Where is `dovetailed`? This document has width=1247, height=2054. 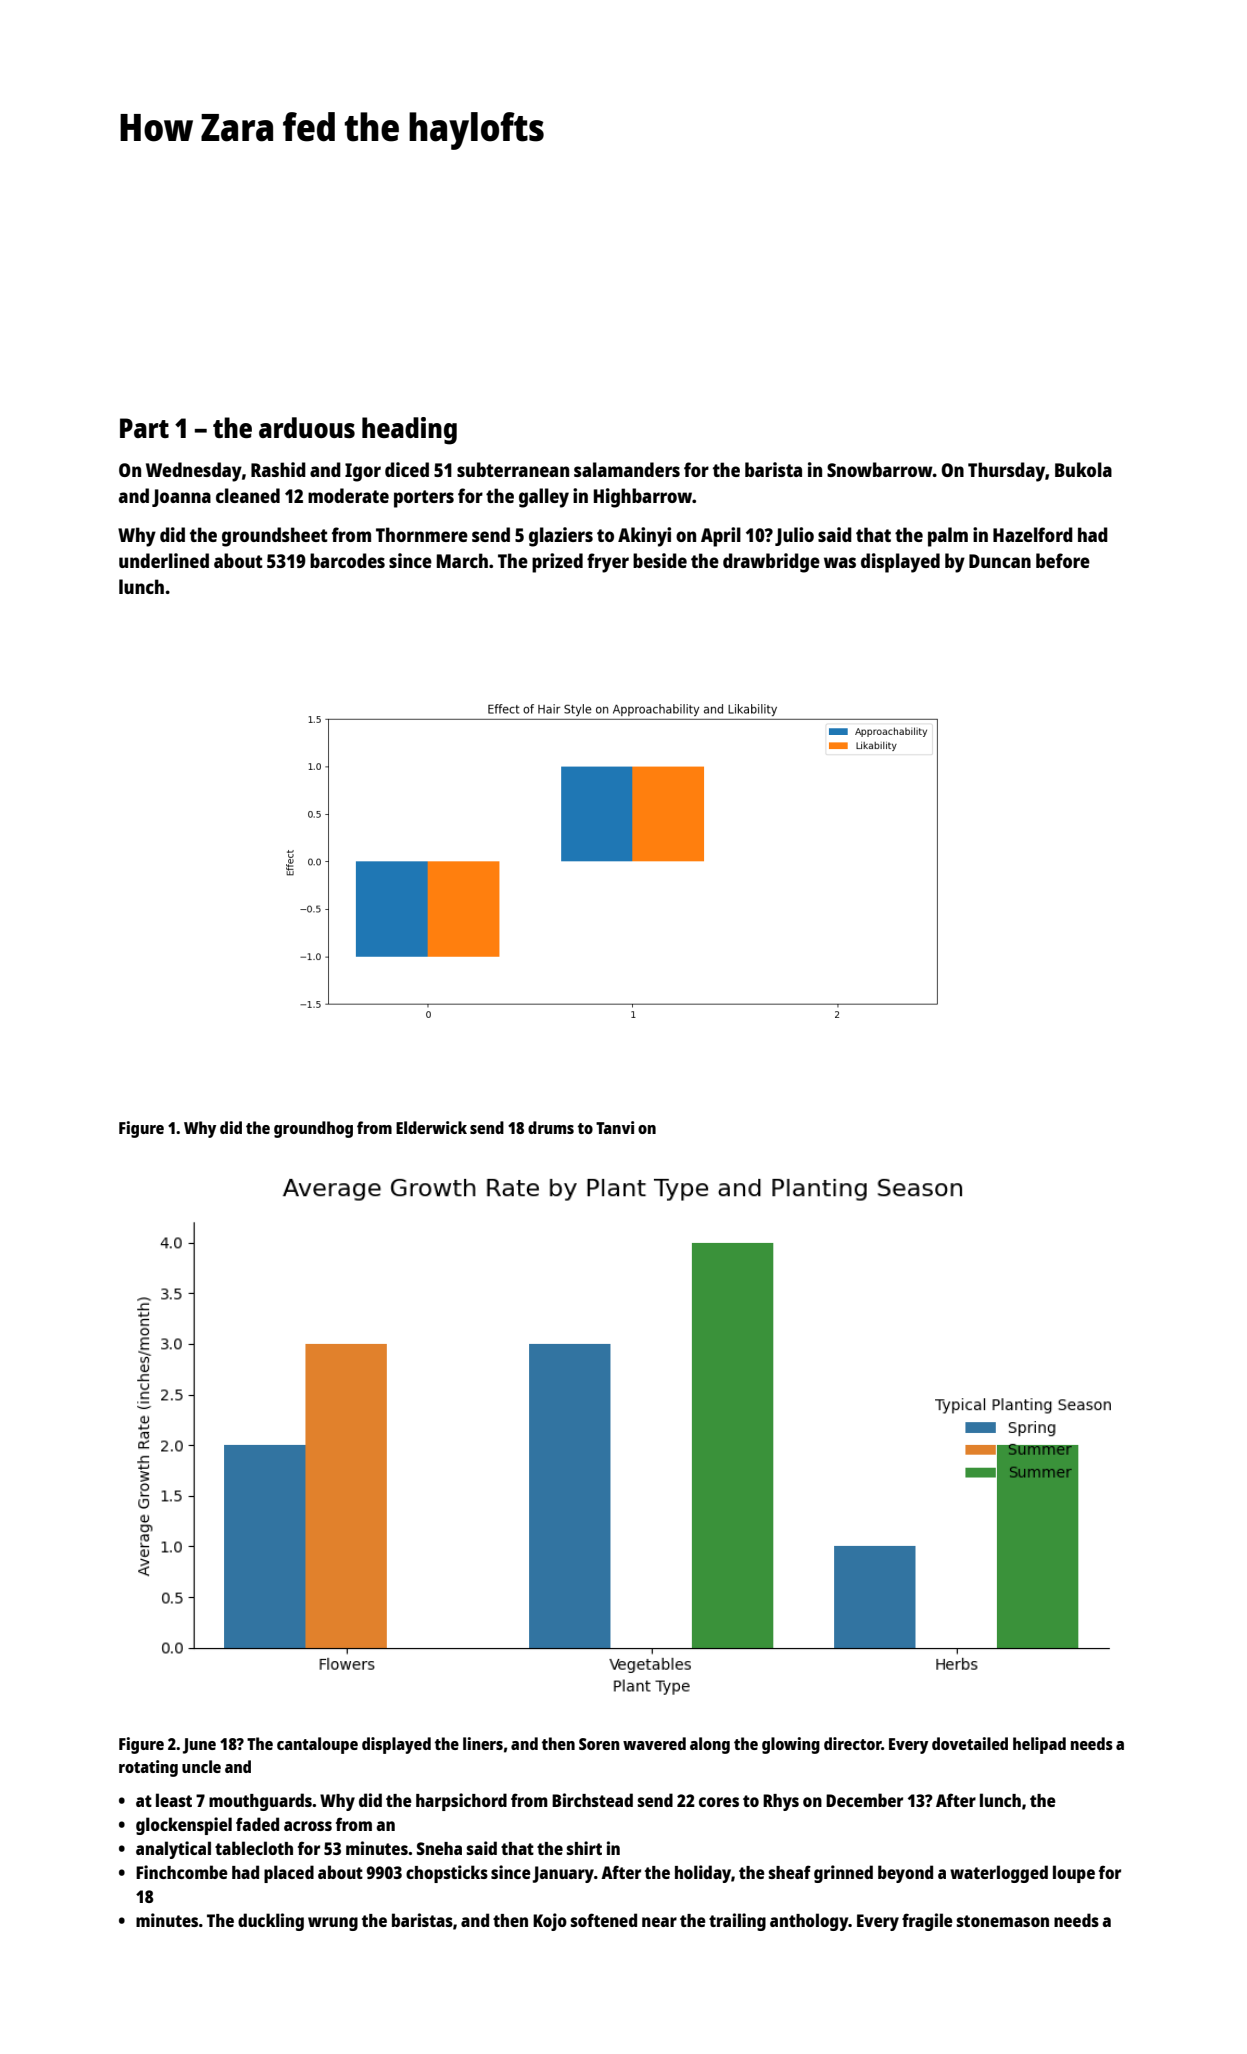 dovetailed is located at coordinates (970, 1743).
